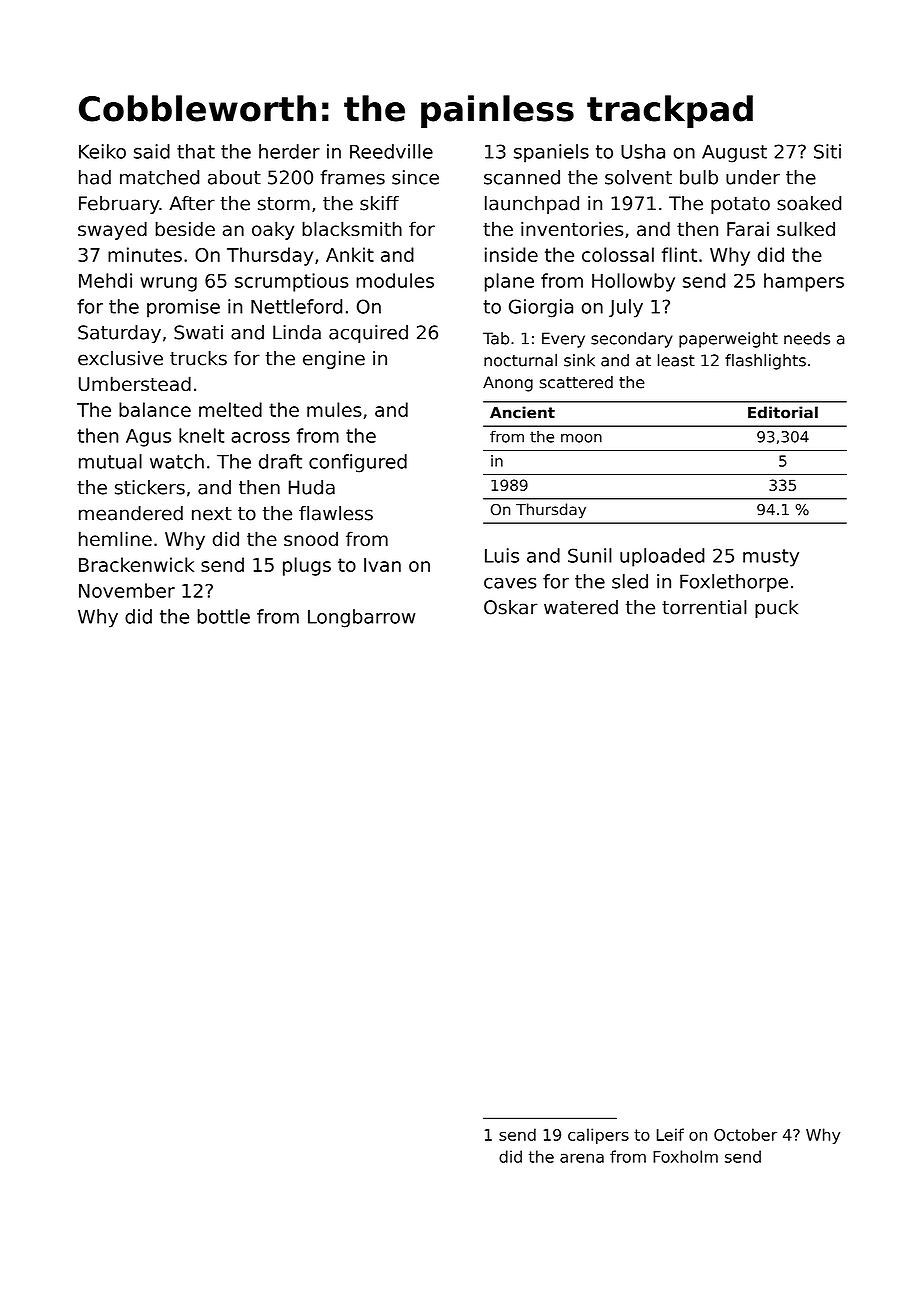  What do you see at coordinates (127, 590) in the screenshot?
I see `November` at bounding box center [127, 590].
